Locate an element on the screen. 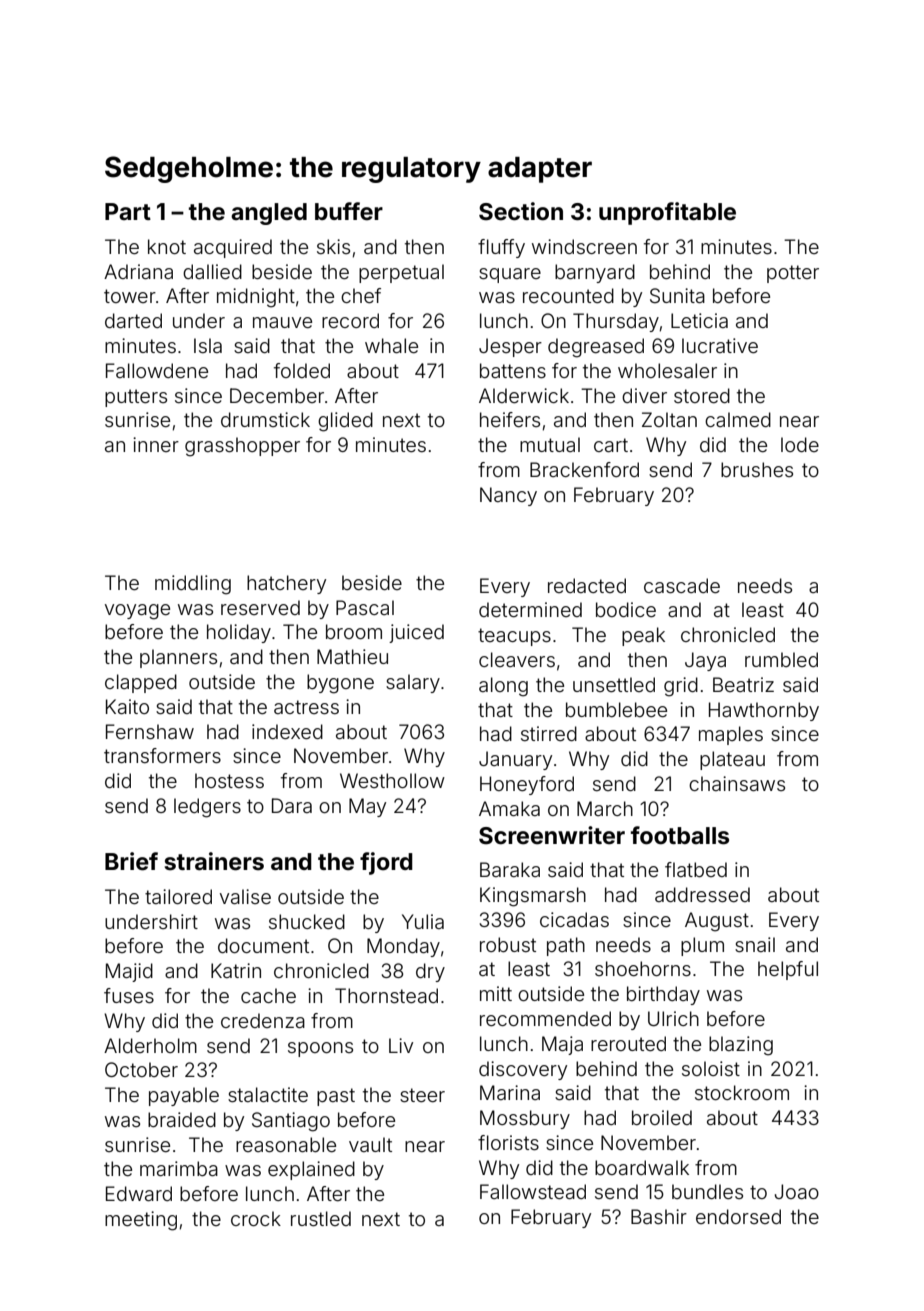  buffer is located at coordinates (349, 211).
